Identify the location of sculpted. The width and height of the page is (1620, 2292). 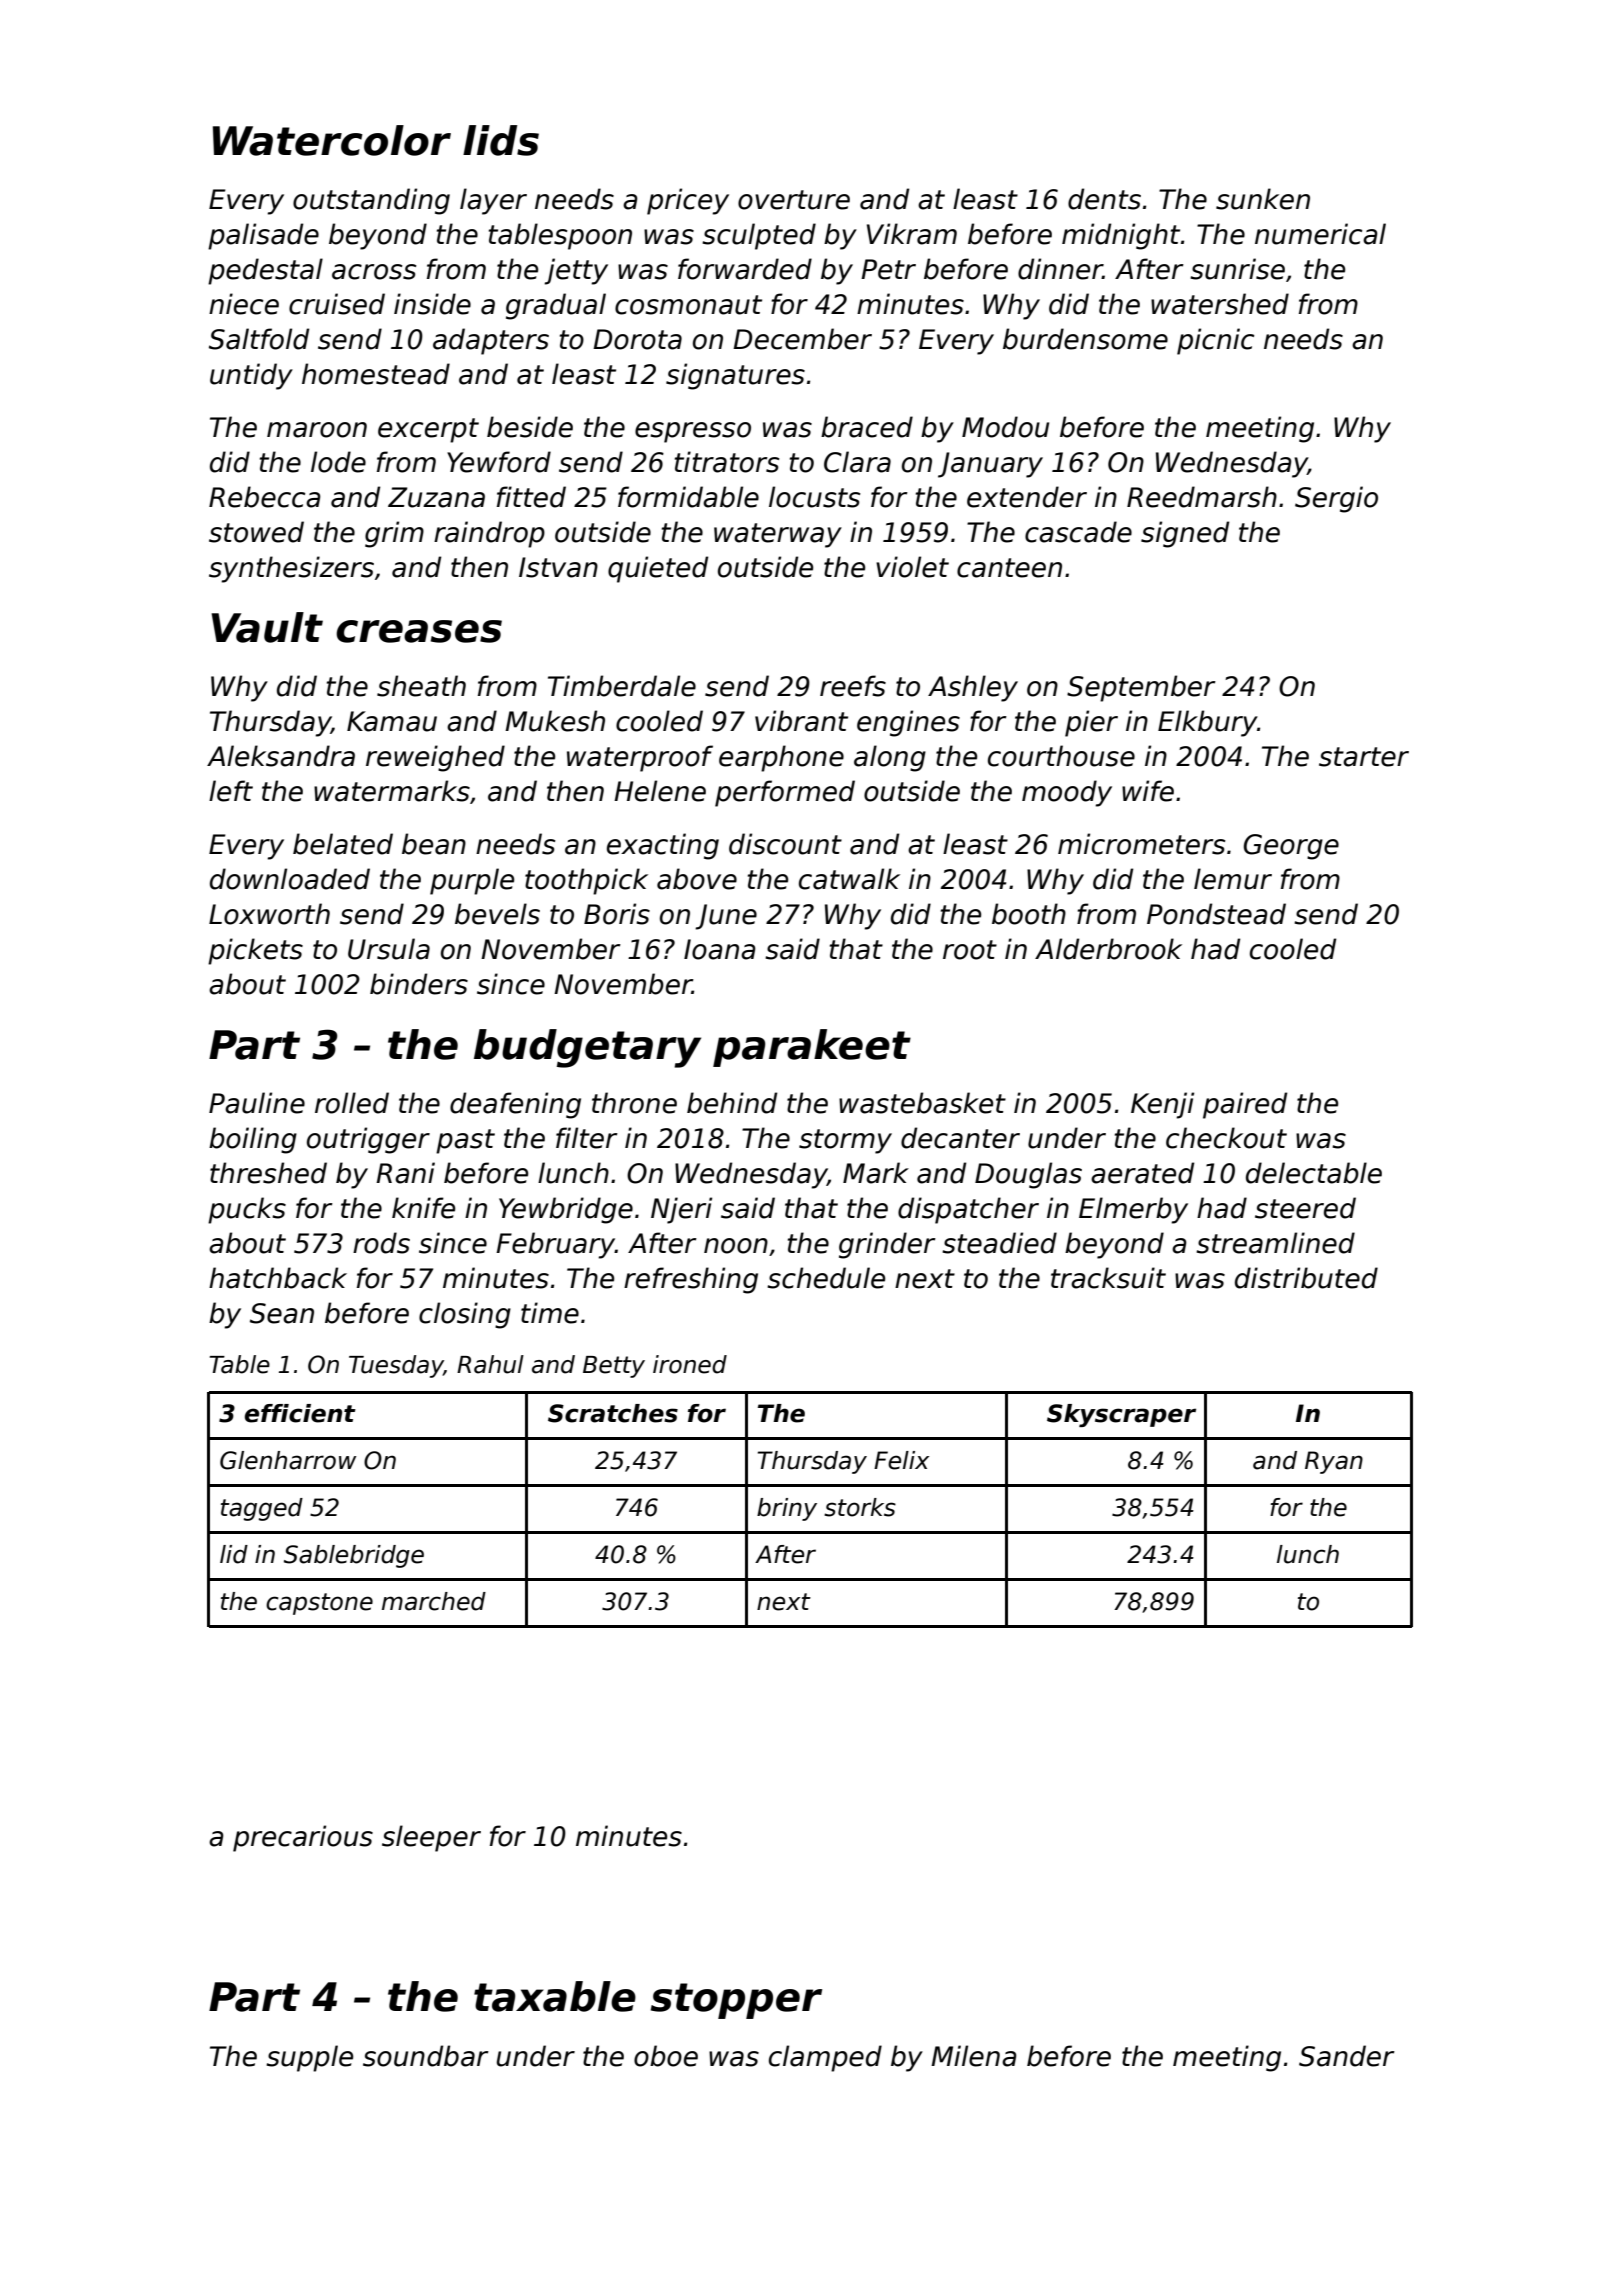
(759, 236).
